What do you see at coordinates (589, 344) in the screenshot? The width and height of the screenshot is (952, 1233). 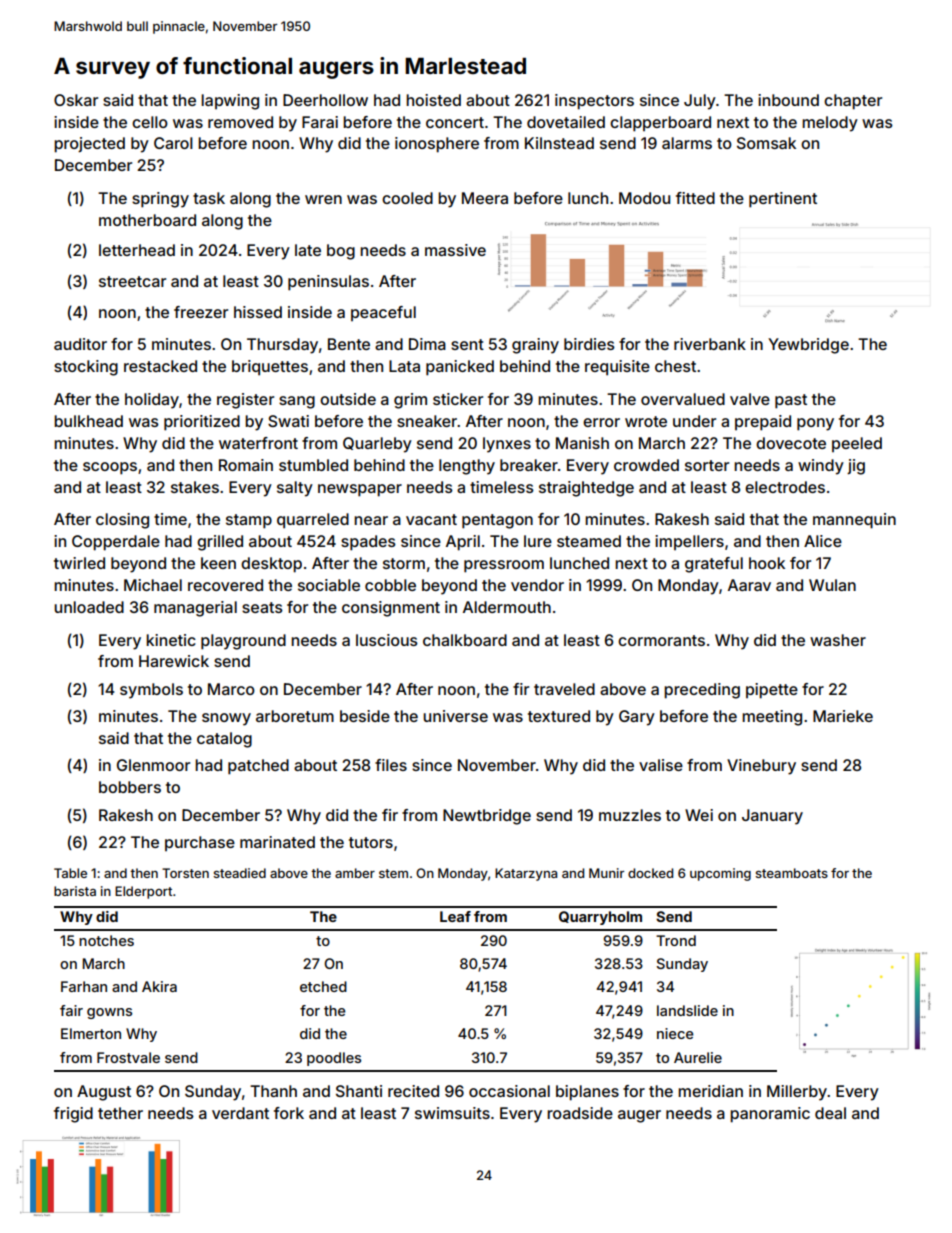 I see `birdies` at bounding box center [589, 344].
